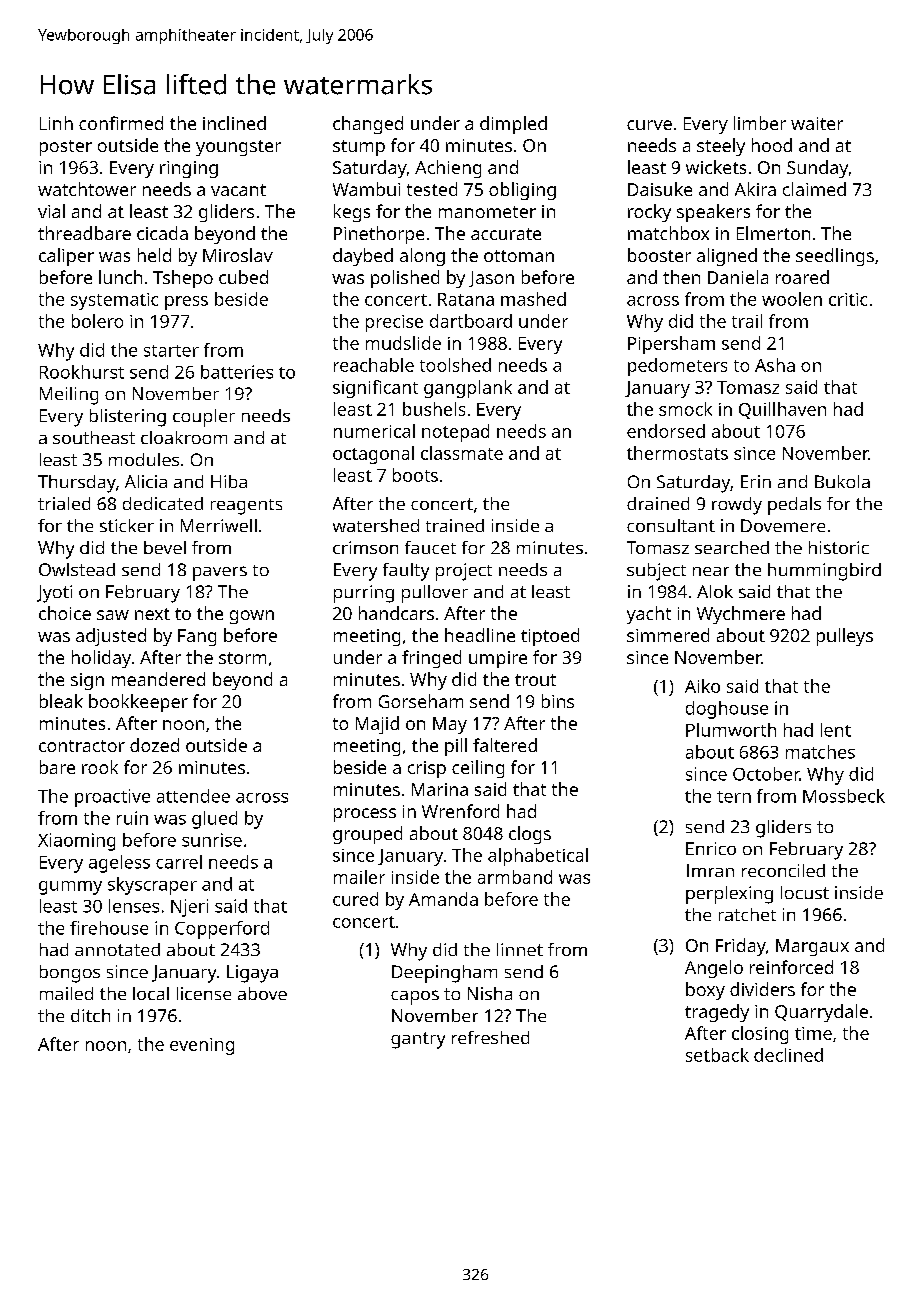 Image resolution: width=924 pixels, height=1308 pixels. I want to click on Dovemere, so click(783, 525).
